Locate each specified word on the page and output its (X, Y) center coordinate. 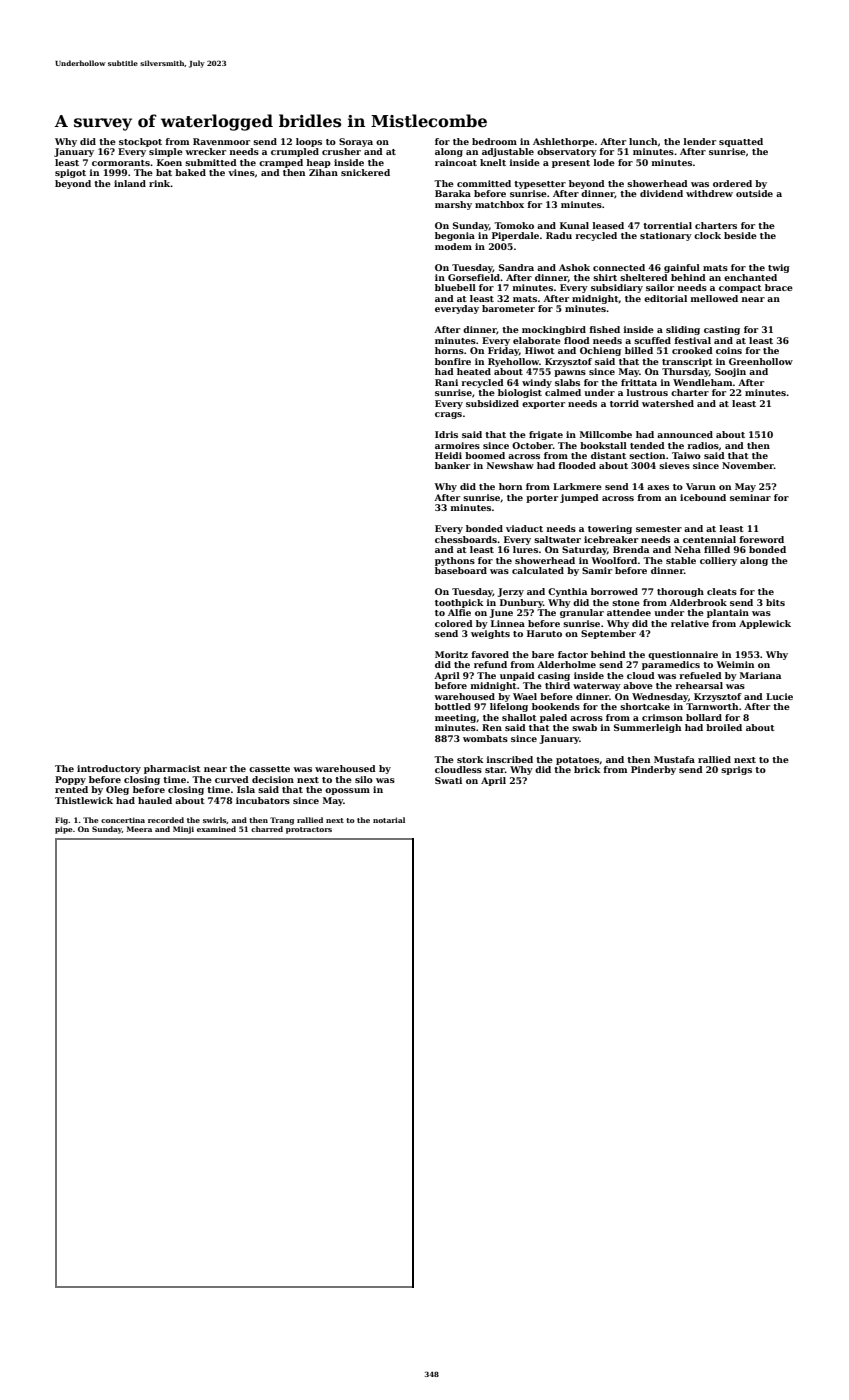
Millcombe (606, 434)
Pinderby (653, 770)
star (495, 770)
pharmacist (172, 769)
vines (241, 172)
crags (448, 415)
